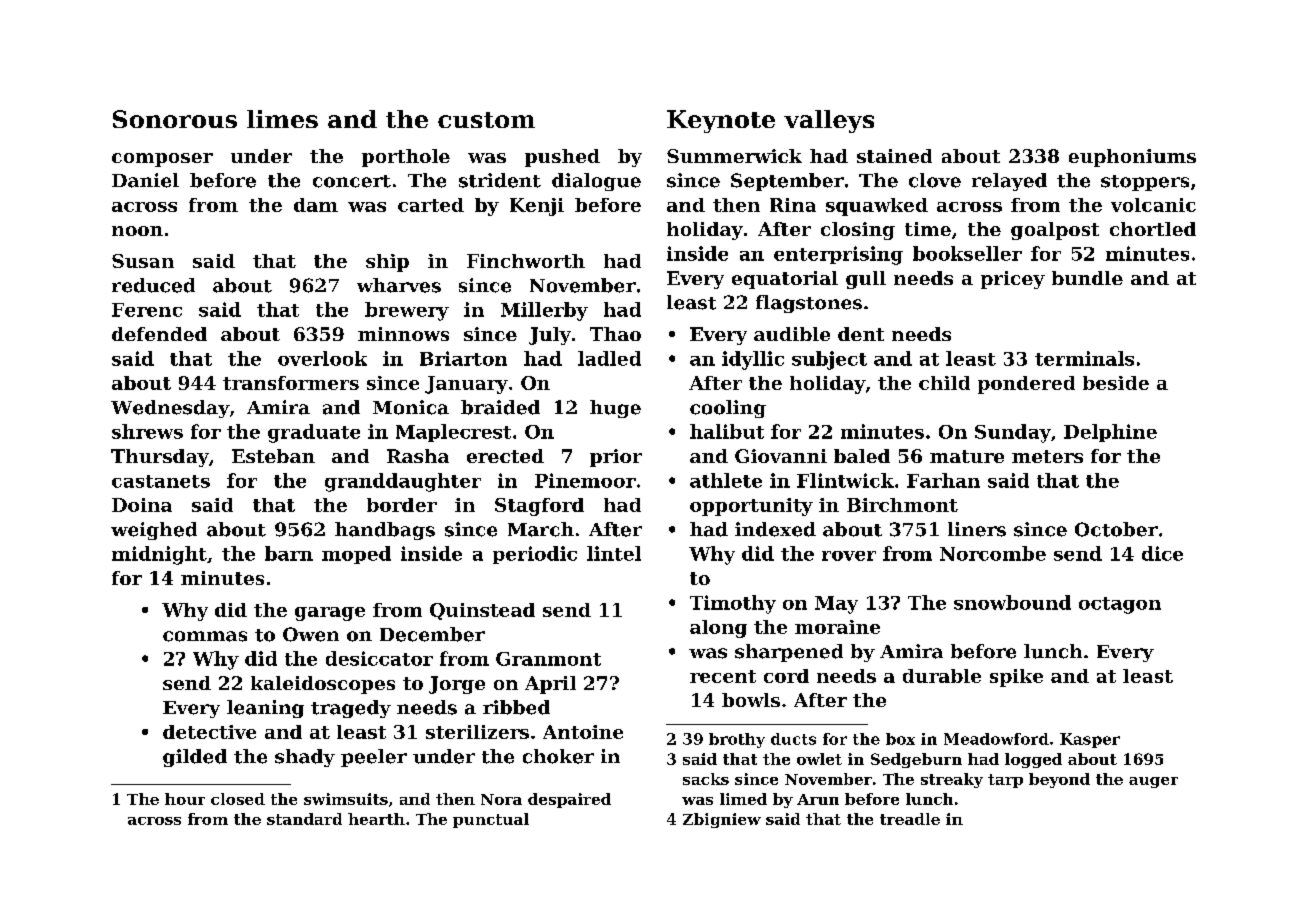 The width and height of the image is (1308, 924). What do you see at coordinates (793, 739) in the image?
I see `ducts` at bounding box center [793, 739].
